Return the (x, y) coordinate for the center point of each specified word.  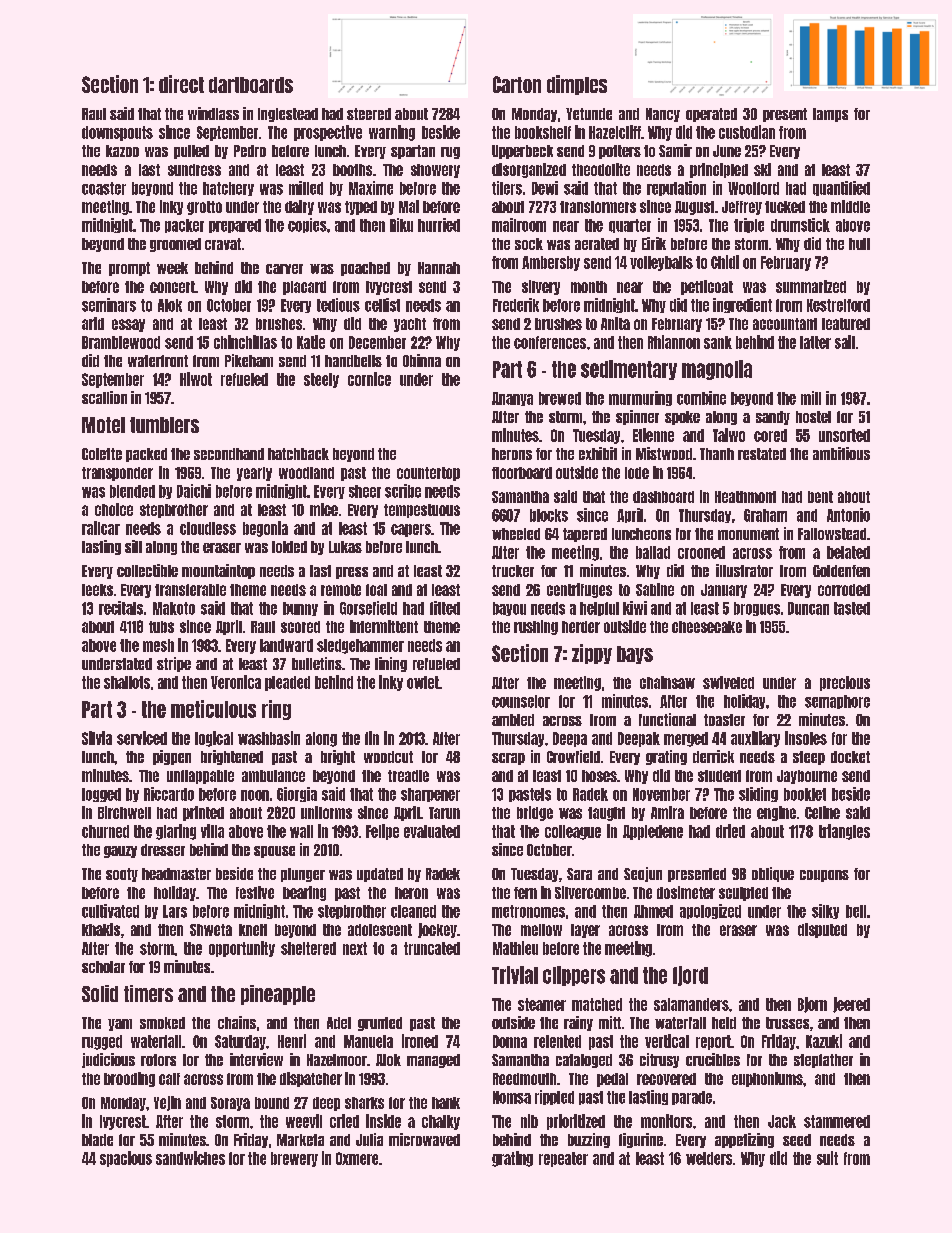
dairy (299, 207)
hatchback (298, 454)
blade (97, 1140)
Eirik (654, 243)
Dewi (545, 188)
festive (255, 892)
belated (848, 552)
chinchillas (245, 342)
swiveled (728, 682)
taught (606, 814)
